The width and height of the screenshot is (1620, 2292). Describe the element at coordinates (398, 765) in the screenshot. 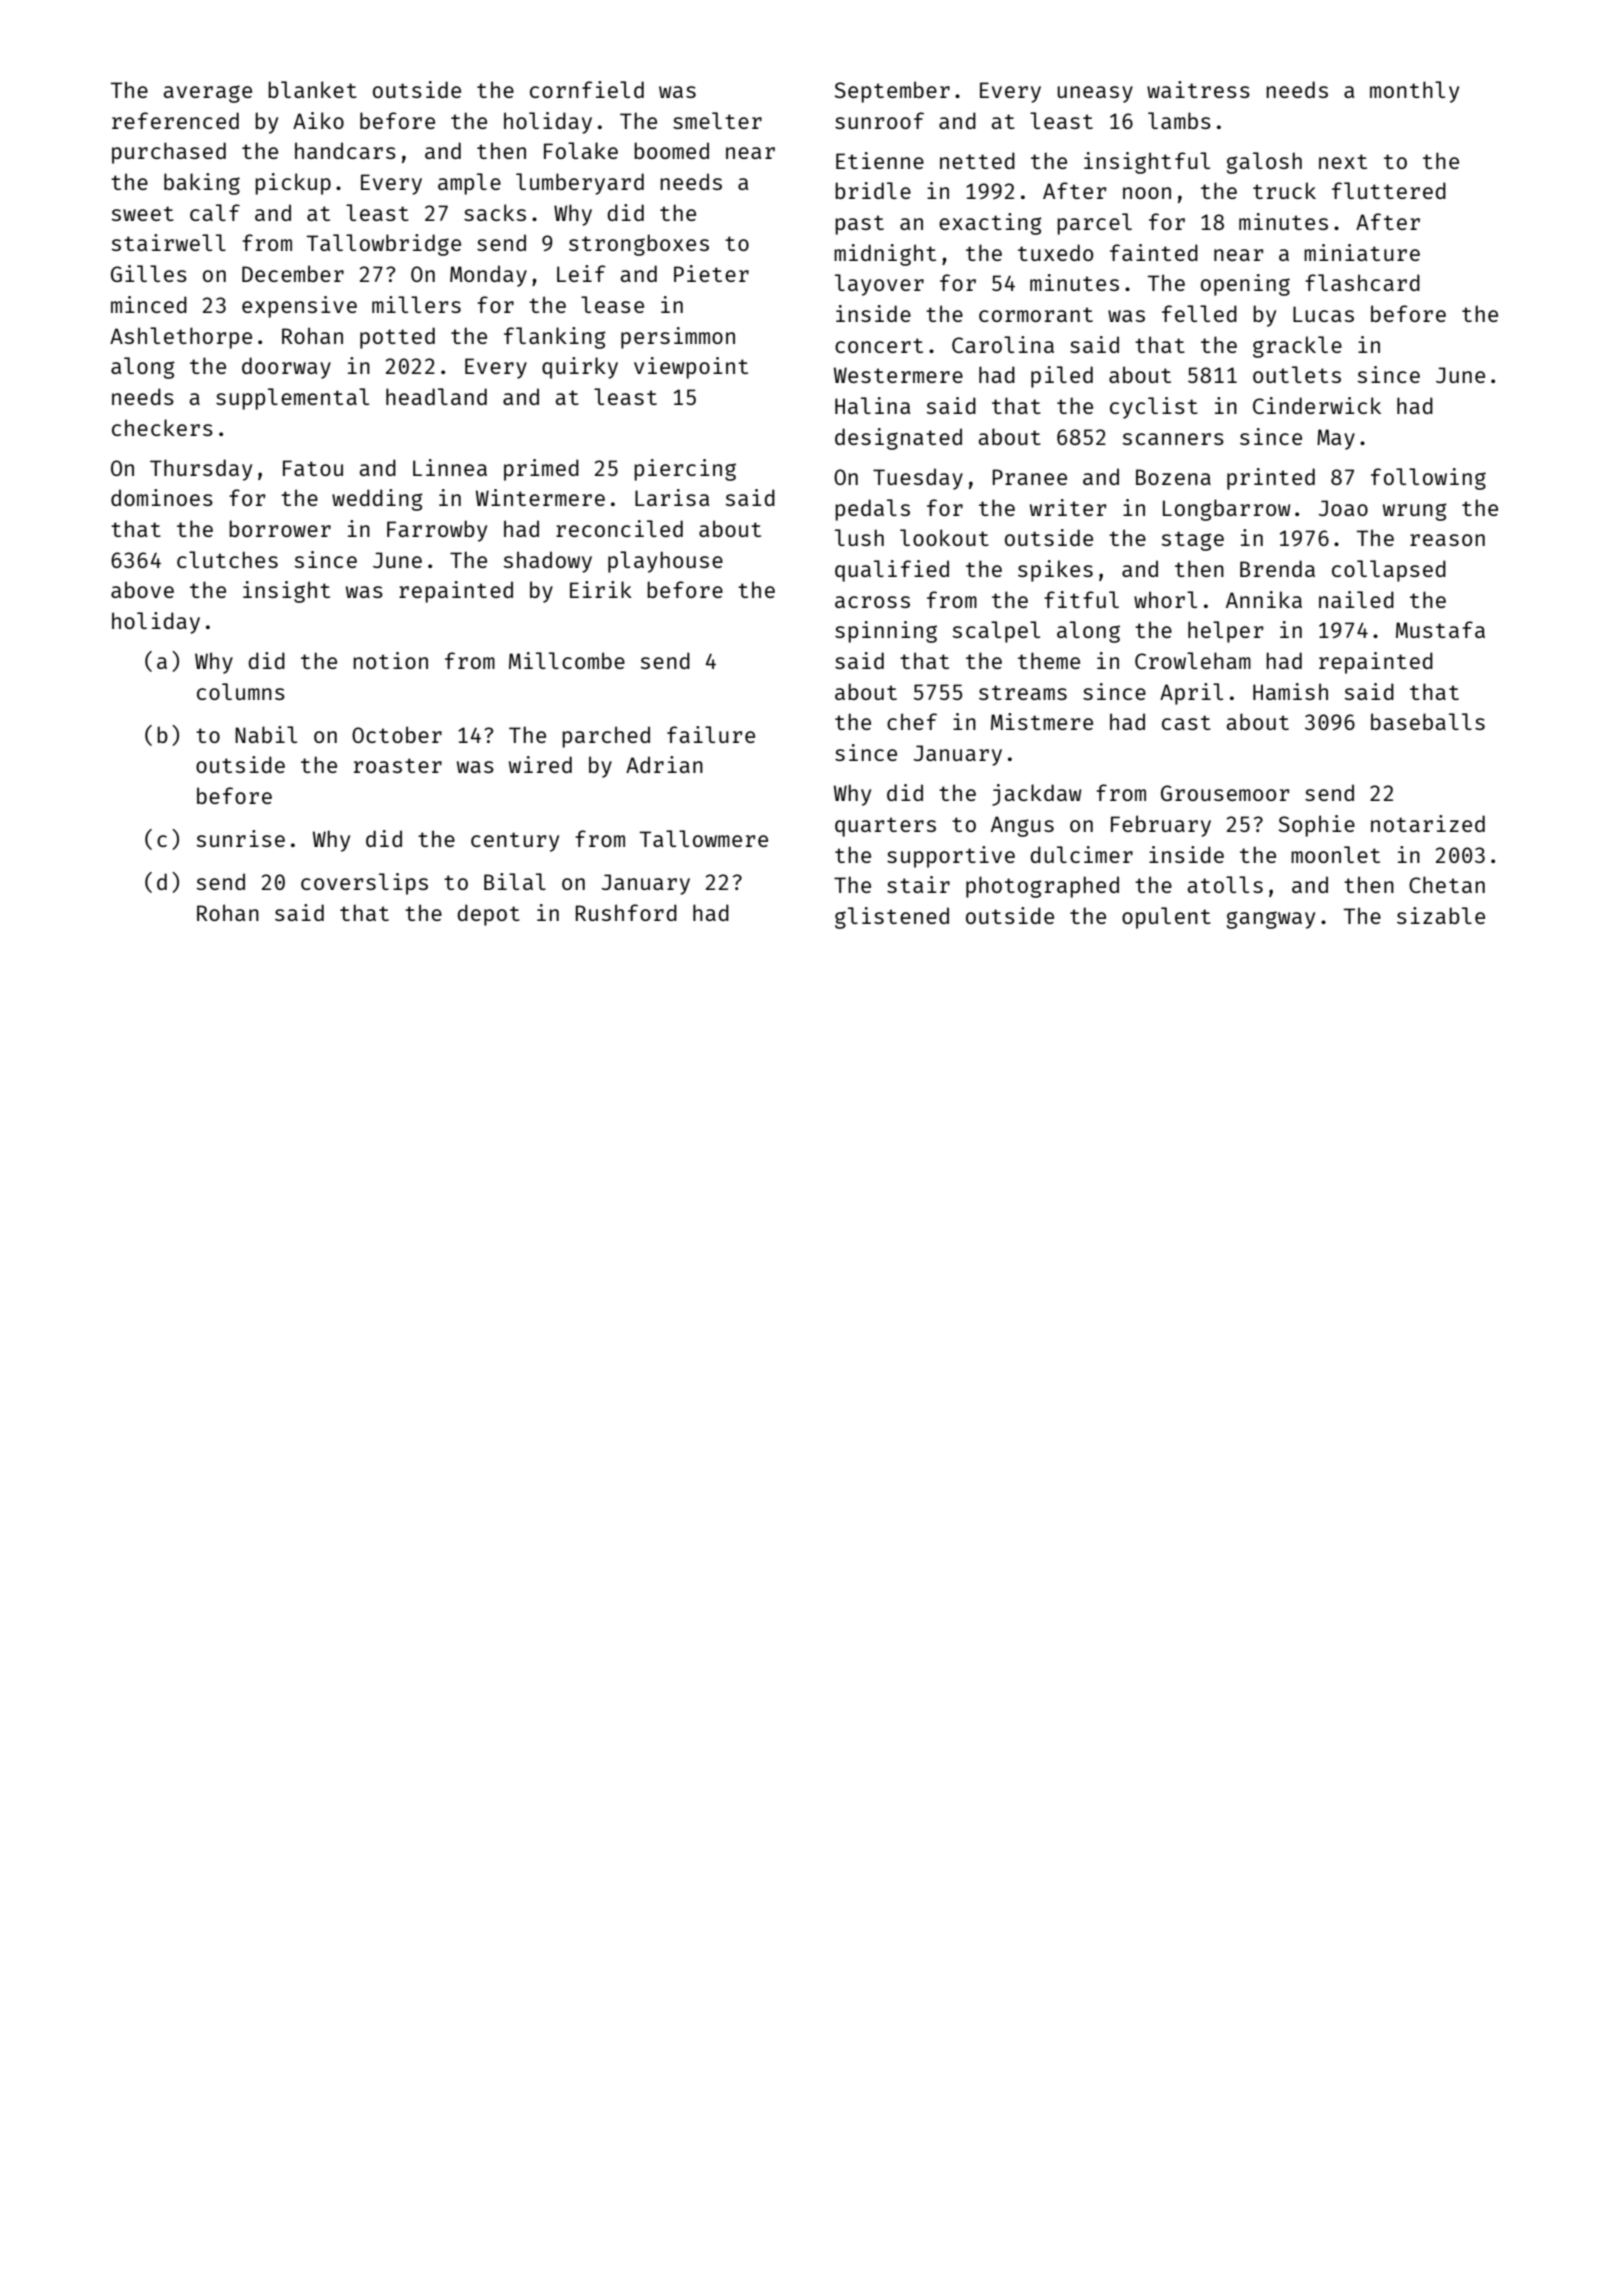

I see `roaster` at that location.
